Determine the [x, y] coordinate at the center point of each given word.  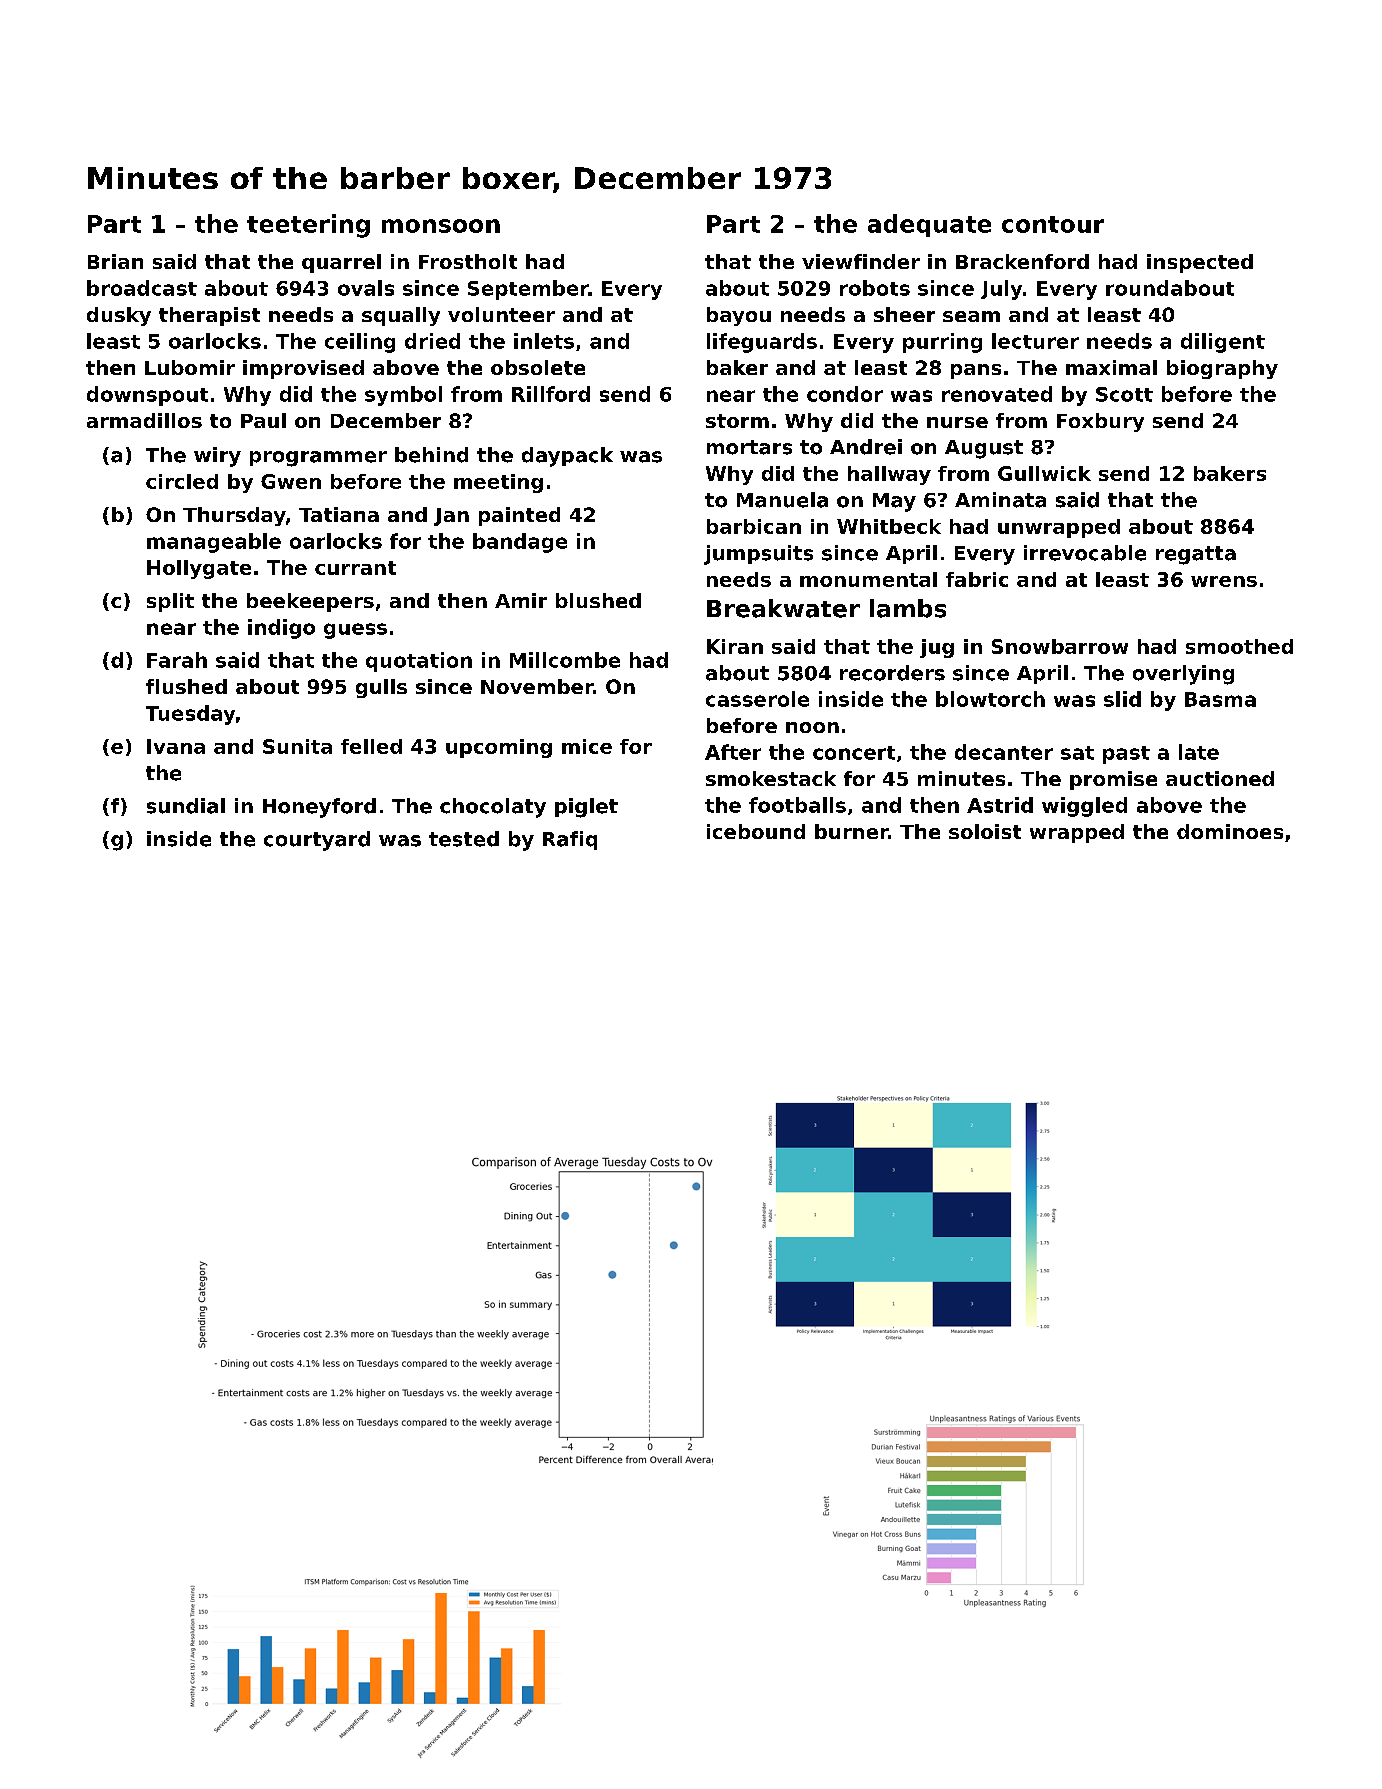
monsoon [441, 226]
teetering [308, 226]
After [733, 752]
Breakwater [783, 608]
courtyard [317, 841]
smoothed [1239, 646]
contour [1053, 224]
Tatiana [339, 514]
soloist [985, 831]
